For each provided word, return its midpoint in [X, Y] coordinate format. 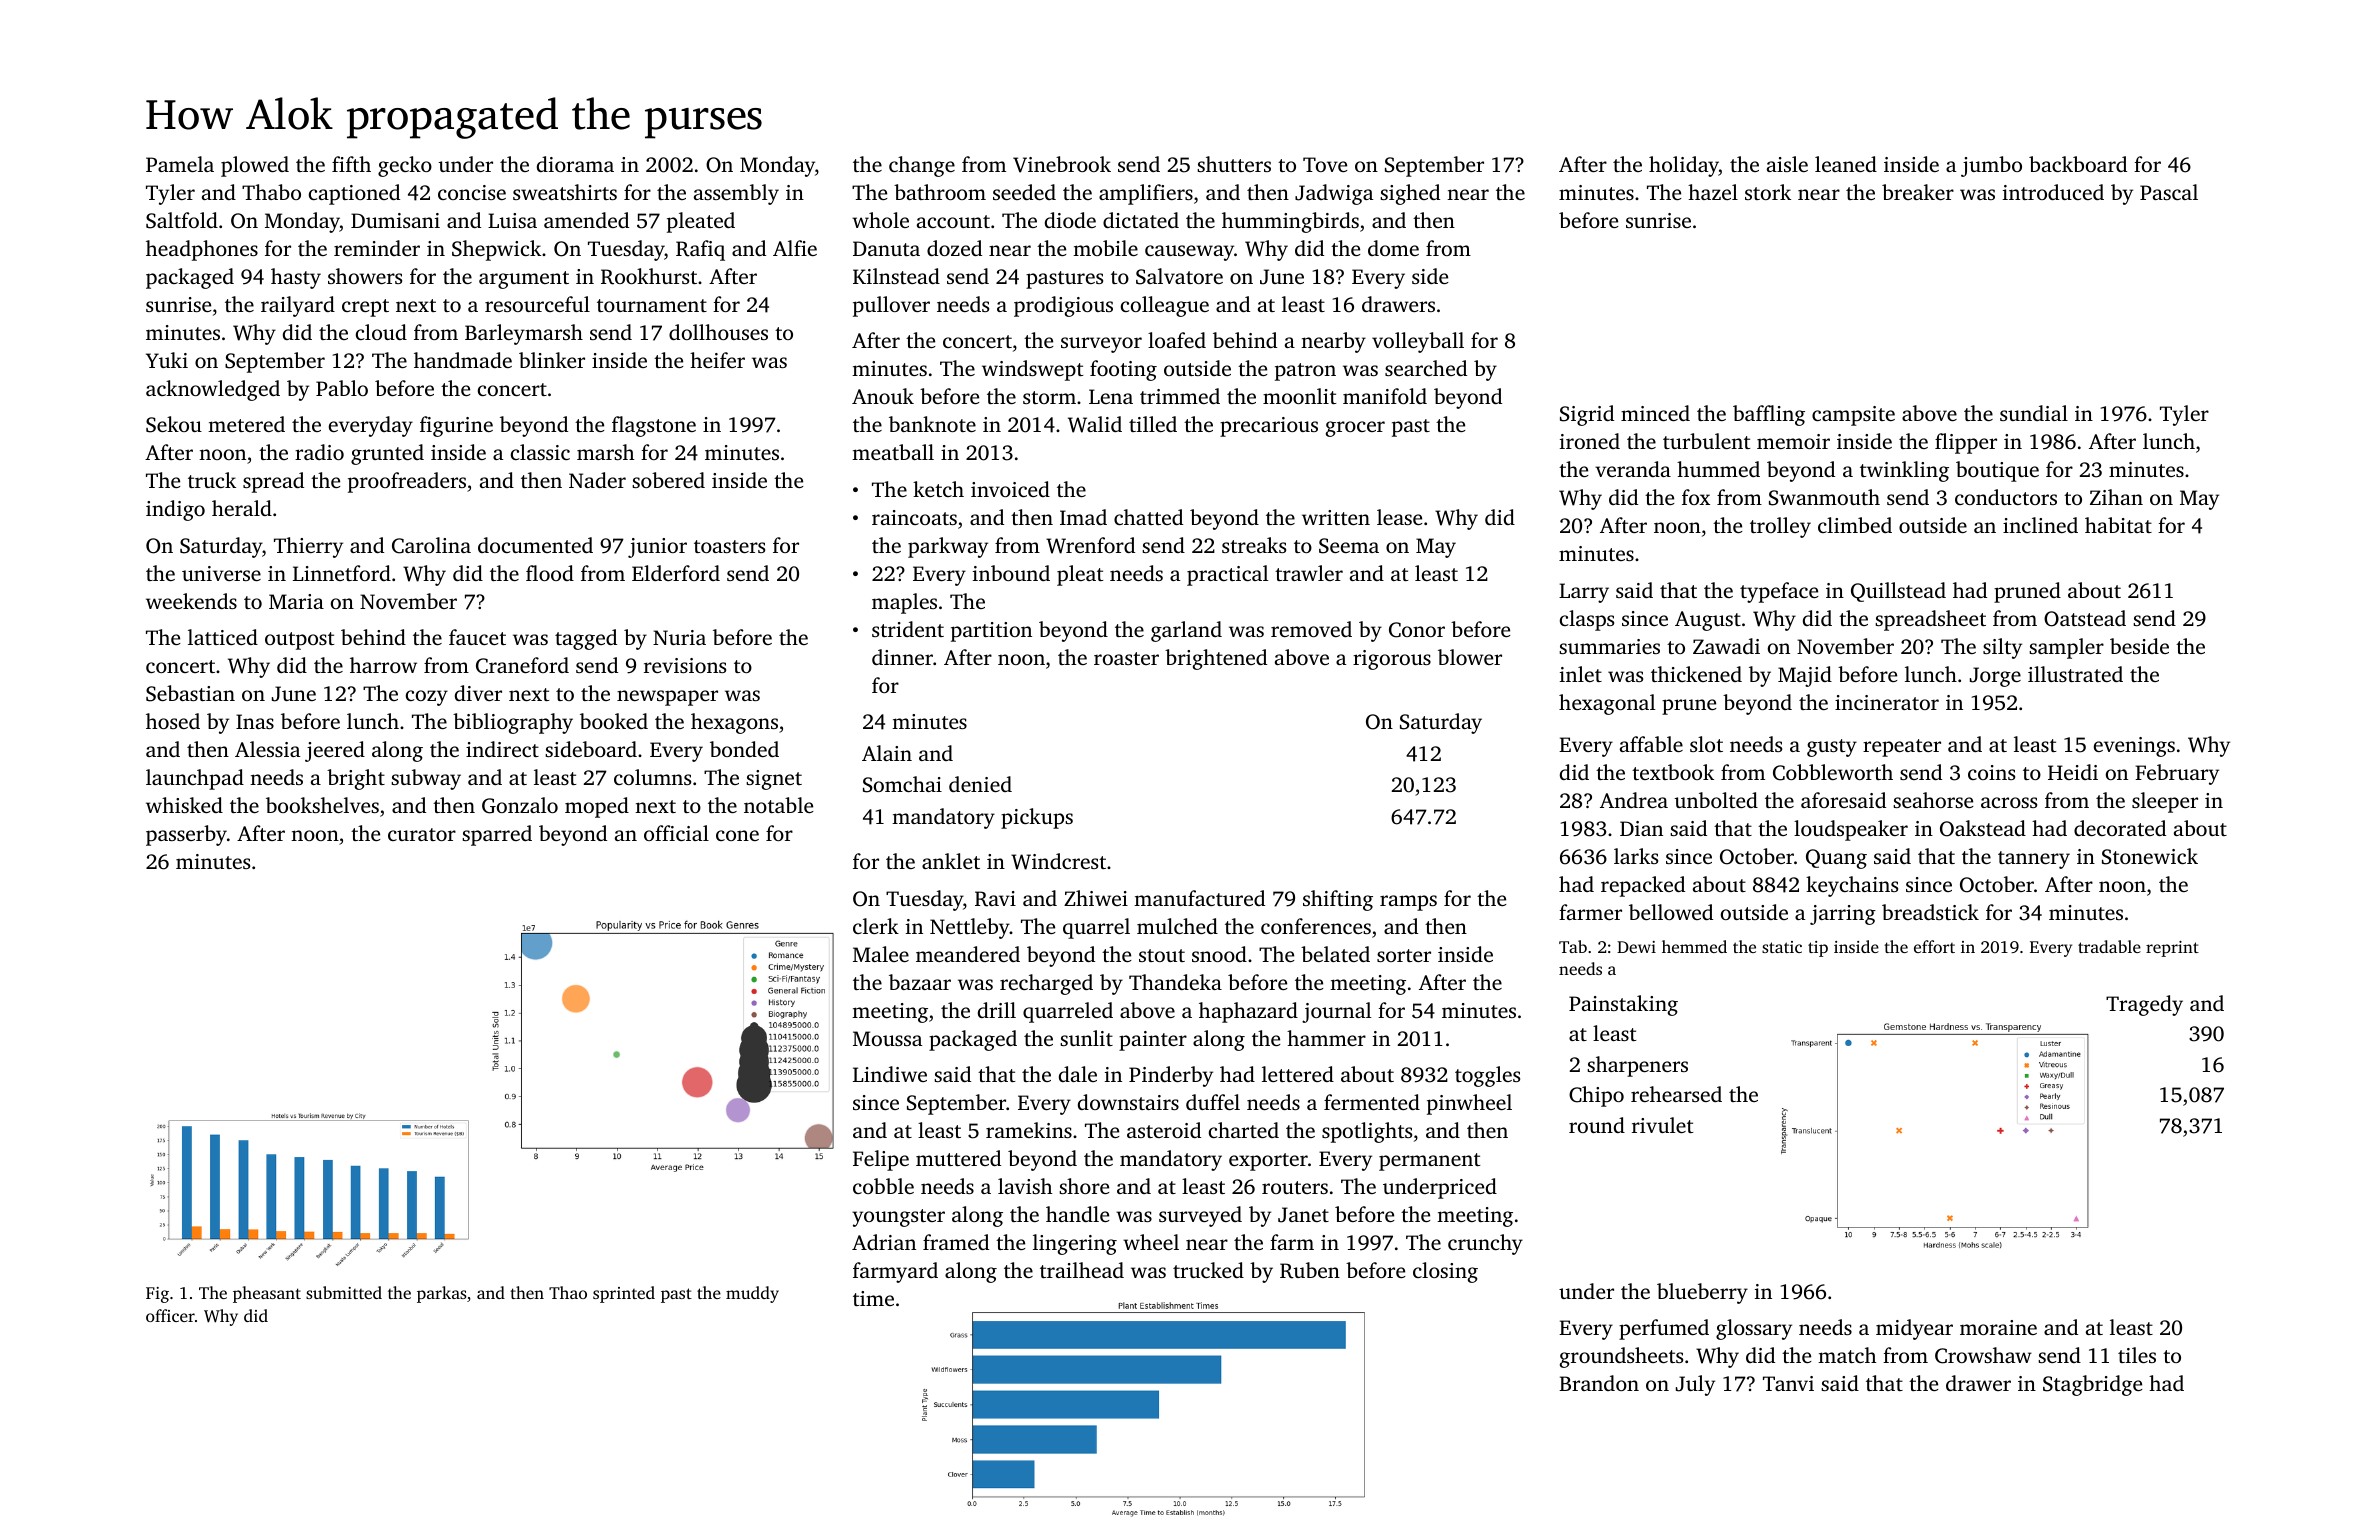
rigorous [1392, 660]
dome [1393, 248]
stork [1768, 192]
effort [1934, 946]
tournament [652, 305]
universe [221, 573]
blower [1470, 657]
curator [422, 834]
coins [1991, 772]
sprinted [624, 1294]
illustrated [2075, 674]
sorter [1404, 955]
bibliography [513, 723]
